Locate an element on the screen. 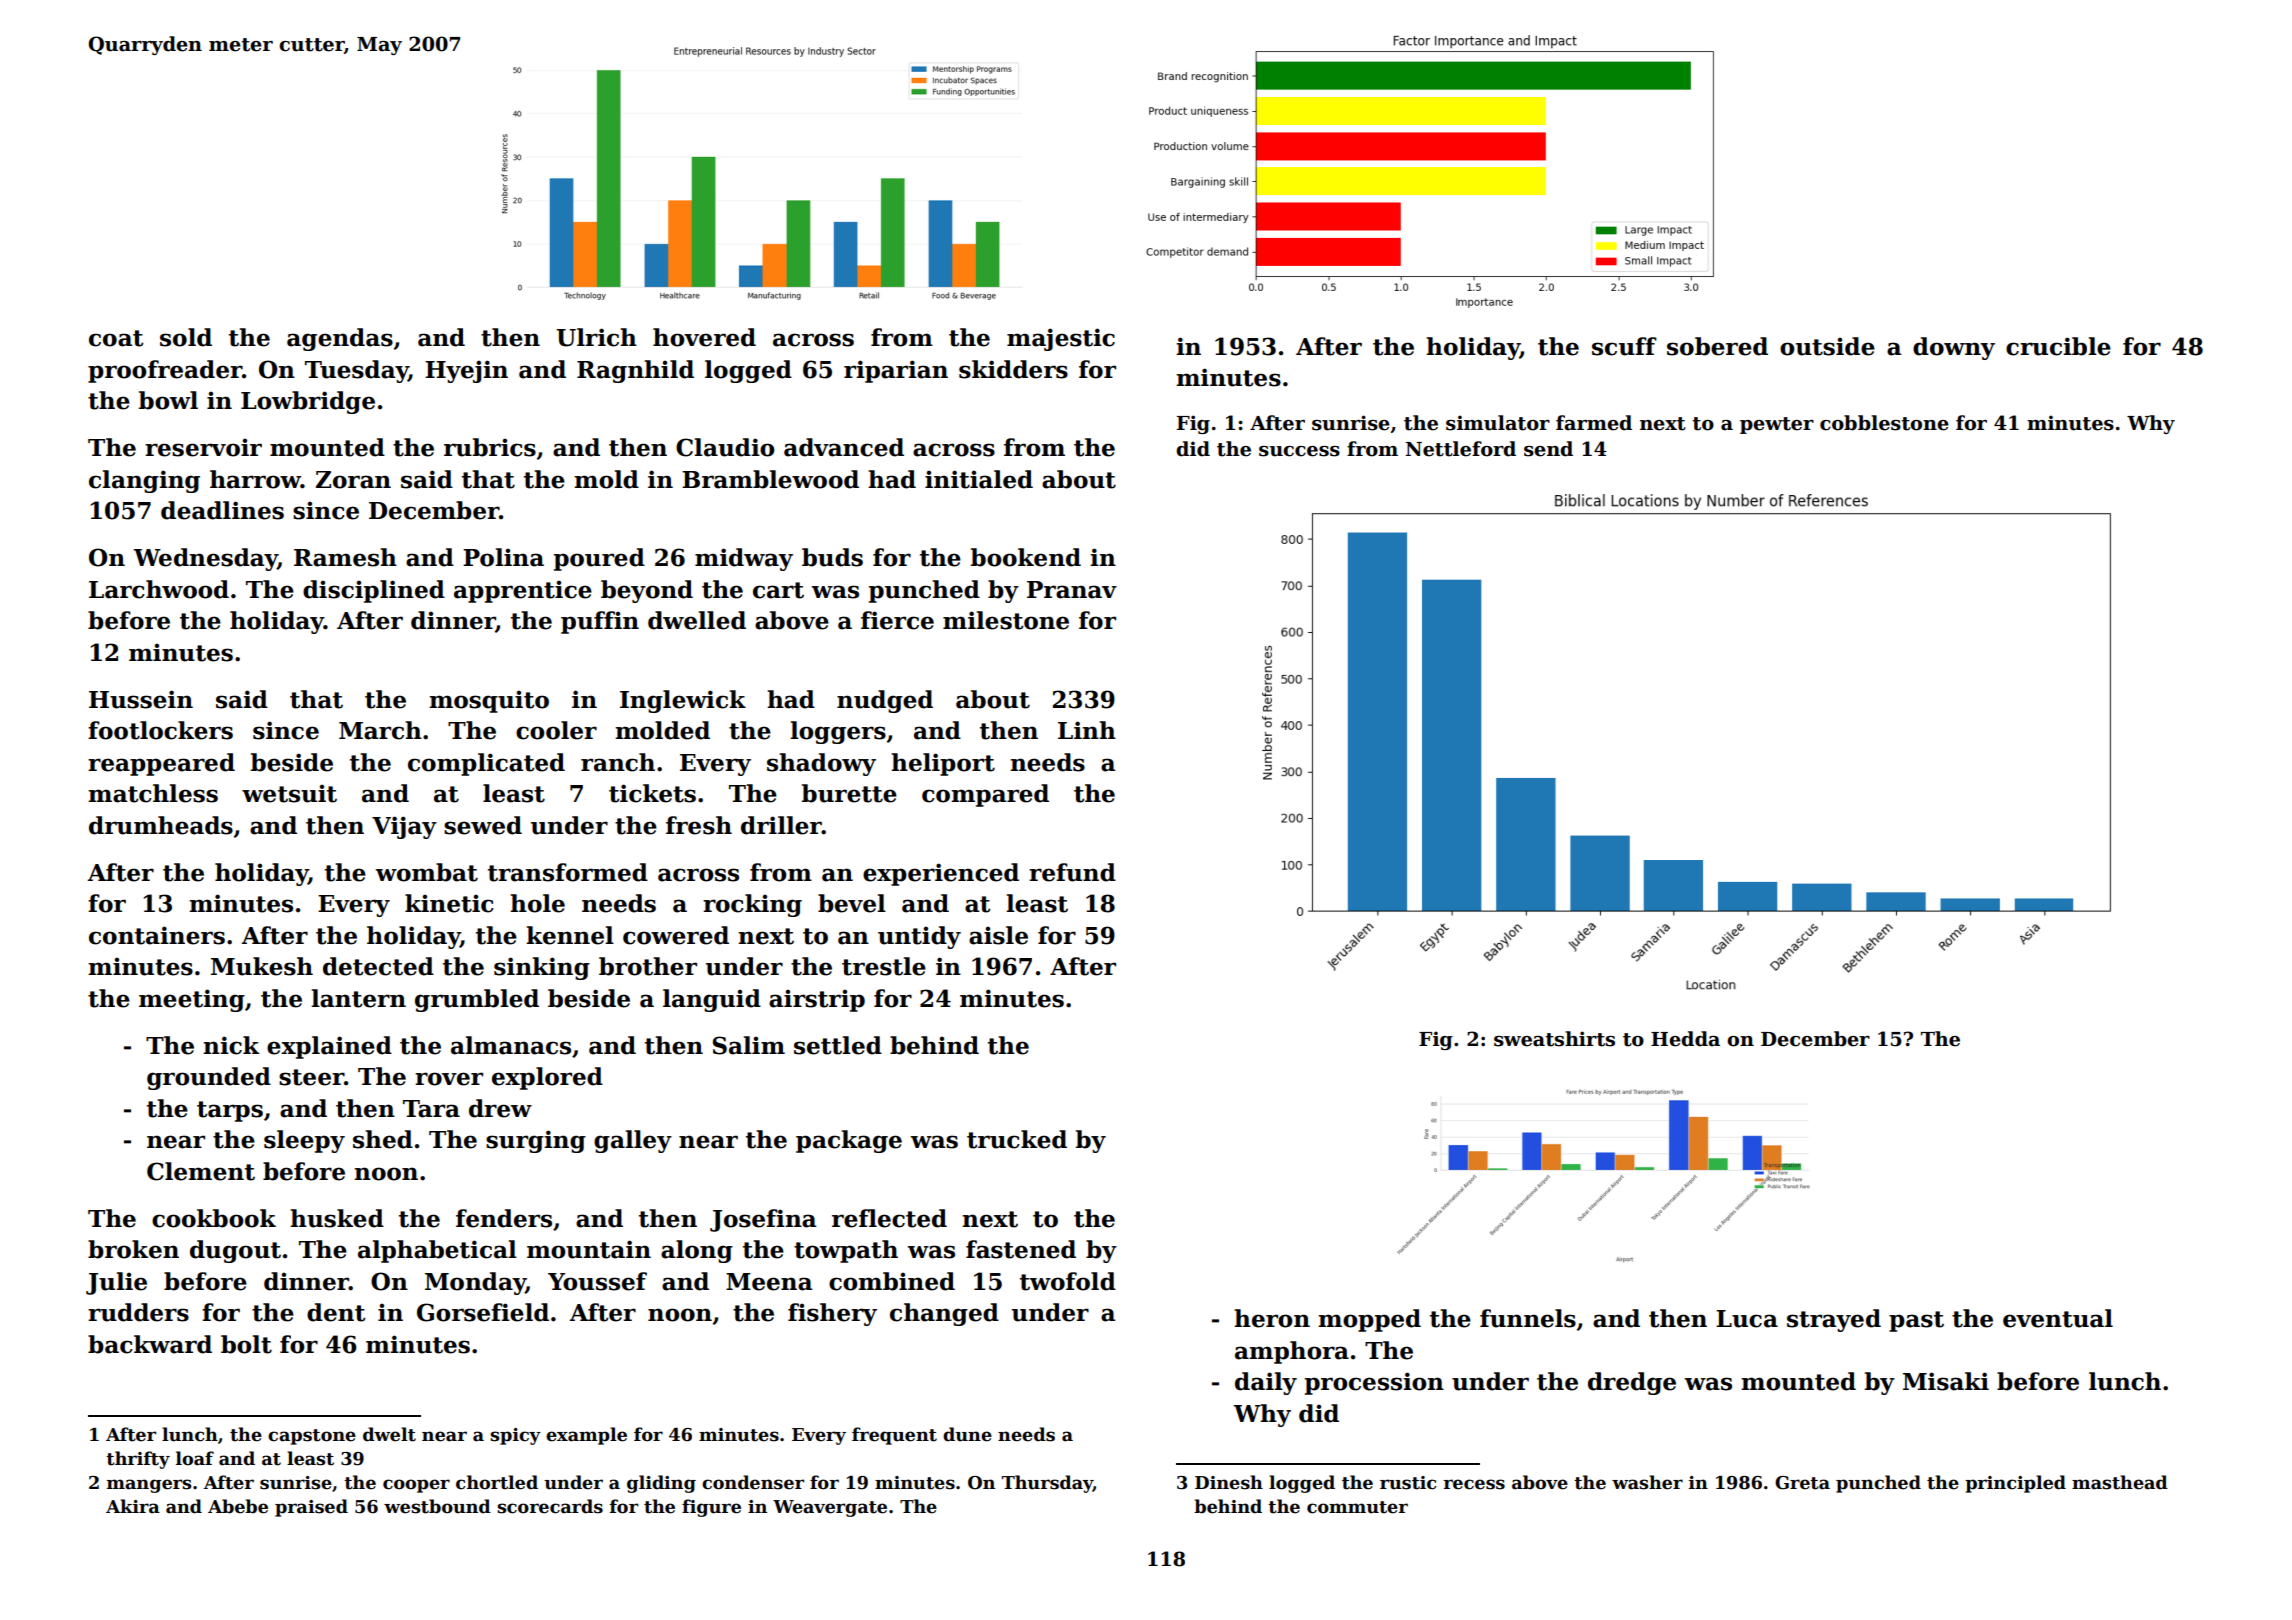  Luca is located at coordinates (1747, 1319).
